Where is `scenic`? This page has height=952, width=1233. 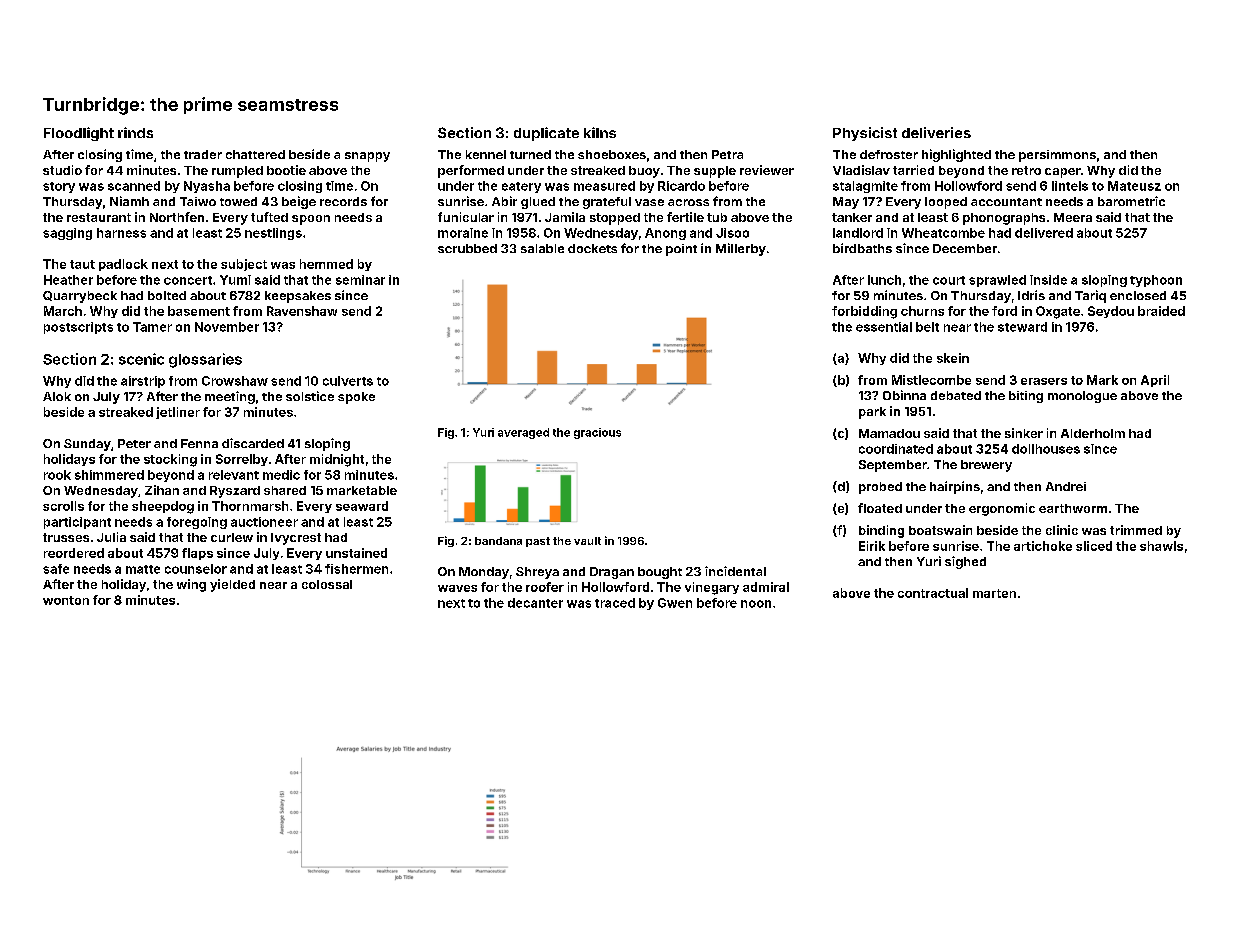
scenic is located at coordinates (141, 359).
